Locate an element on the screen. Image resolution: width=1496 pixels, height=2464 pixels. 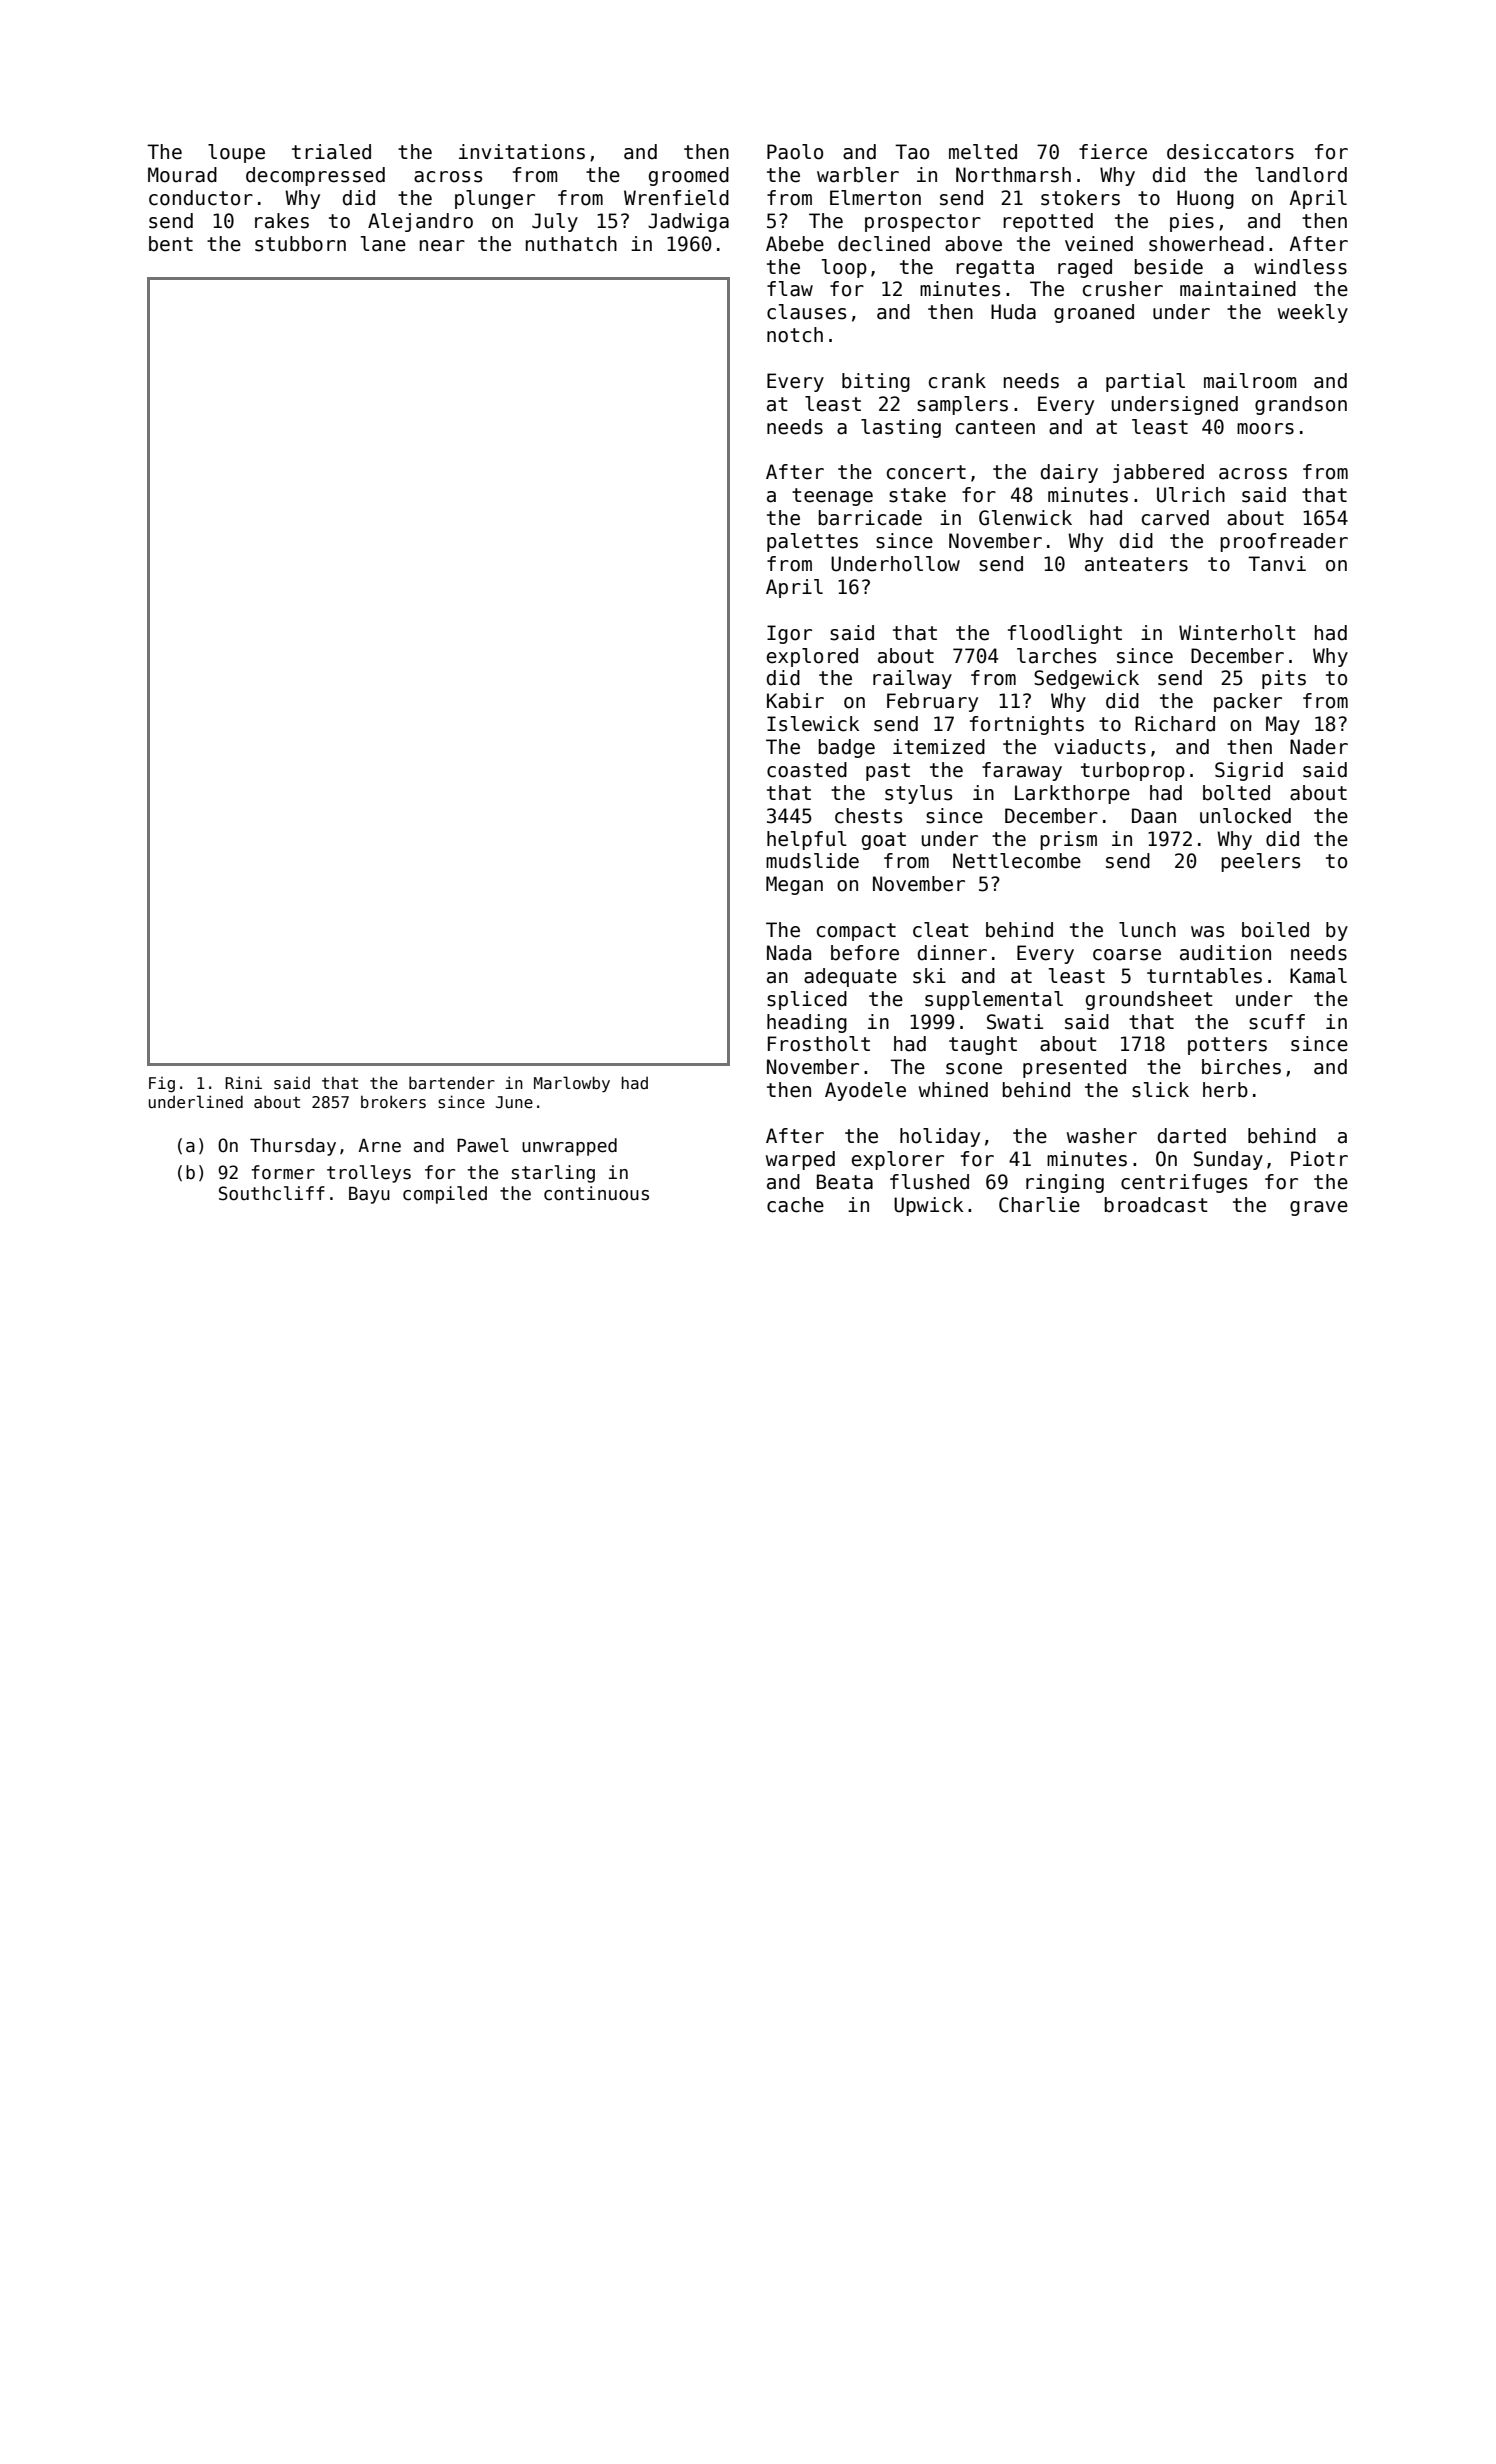
Frostholt is located at coordinates (819, 1044).
